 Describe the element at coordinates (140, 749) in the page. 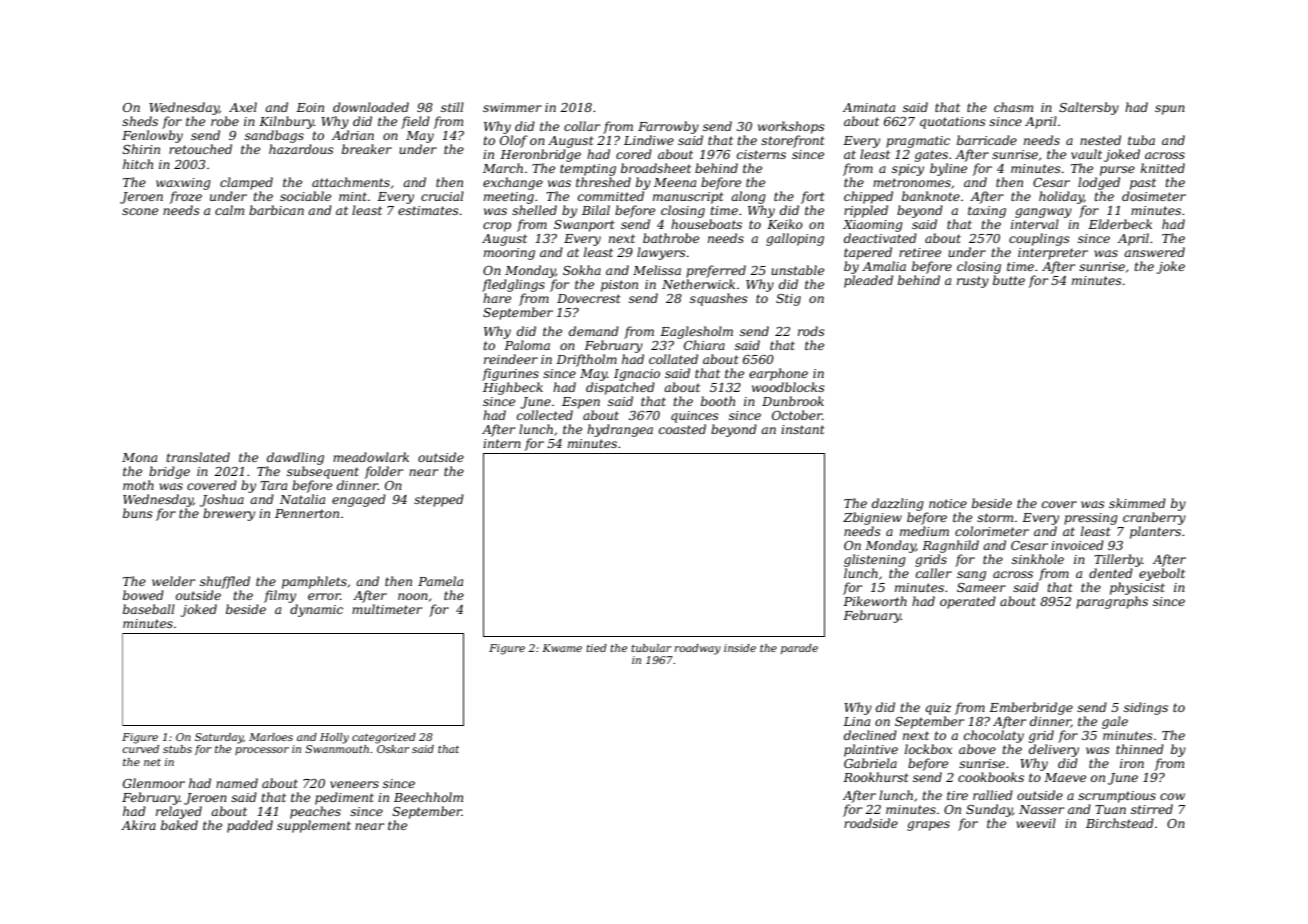

I see `curved` at that location.
